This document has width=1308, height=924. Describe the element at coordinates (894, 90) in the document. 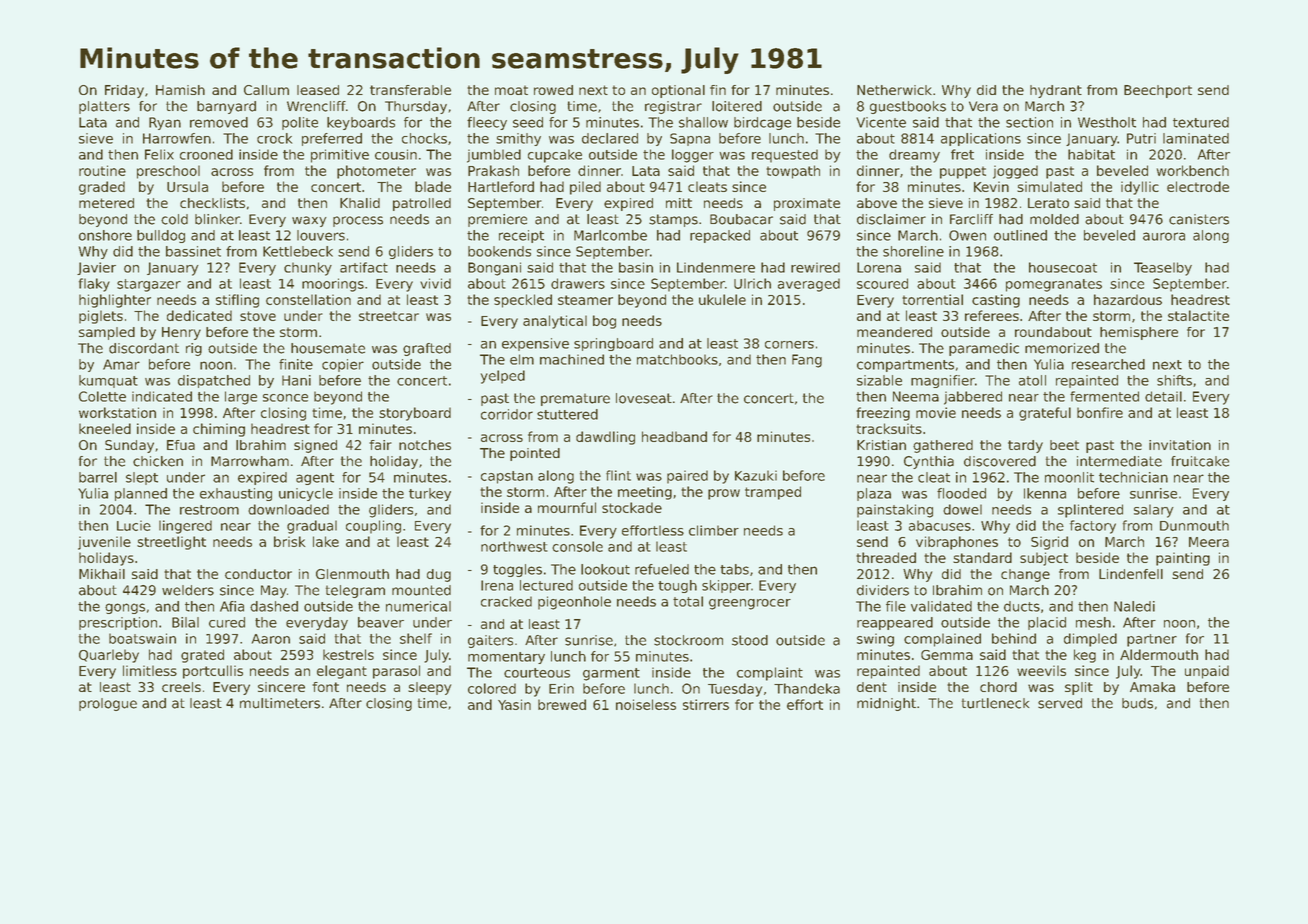

I see `Netherwick` at that location.
